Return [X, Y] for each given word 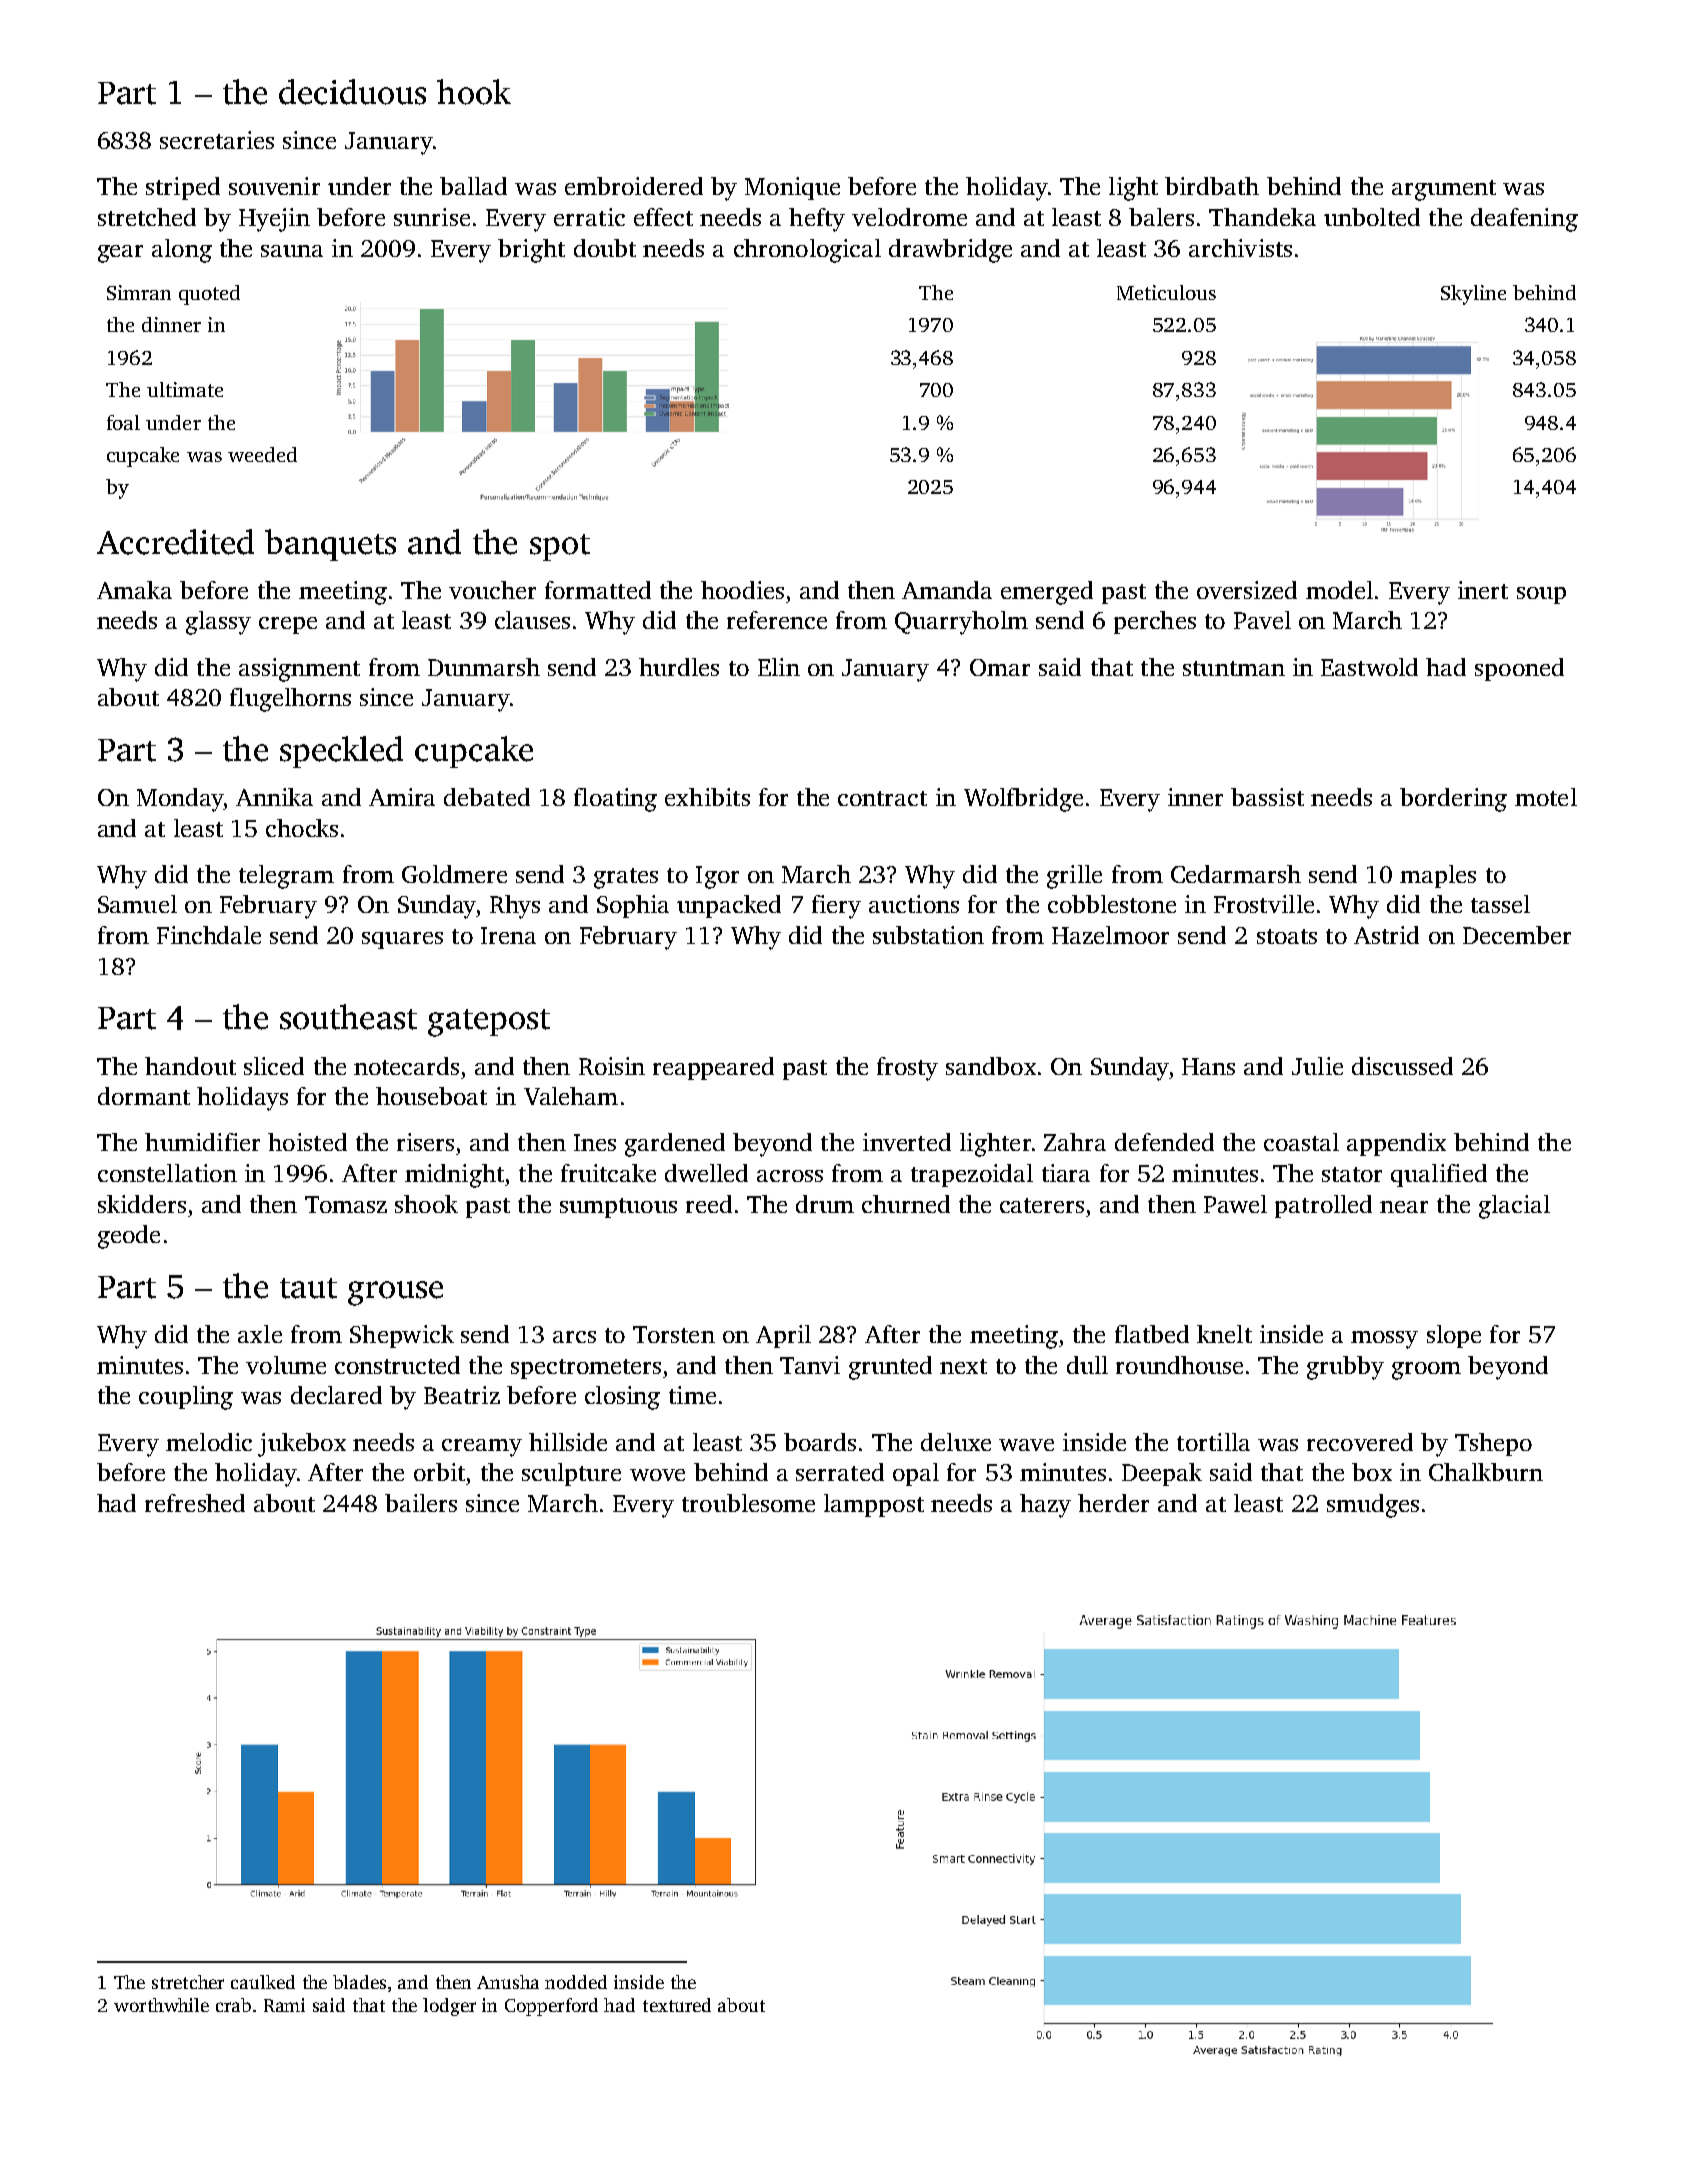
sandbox [991, 1066]
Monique [792, 188]
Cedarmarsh [1236, 874]
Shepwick [402, 1336]
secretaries [217, 140]
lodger [449, 2007]
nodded [576, 1982]
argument [1444, 190]
